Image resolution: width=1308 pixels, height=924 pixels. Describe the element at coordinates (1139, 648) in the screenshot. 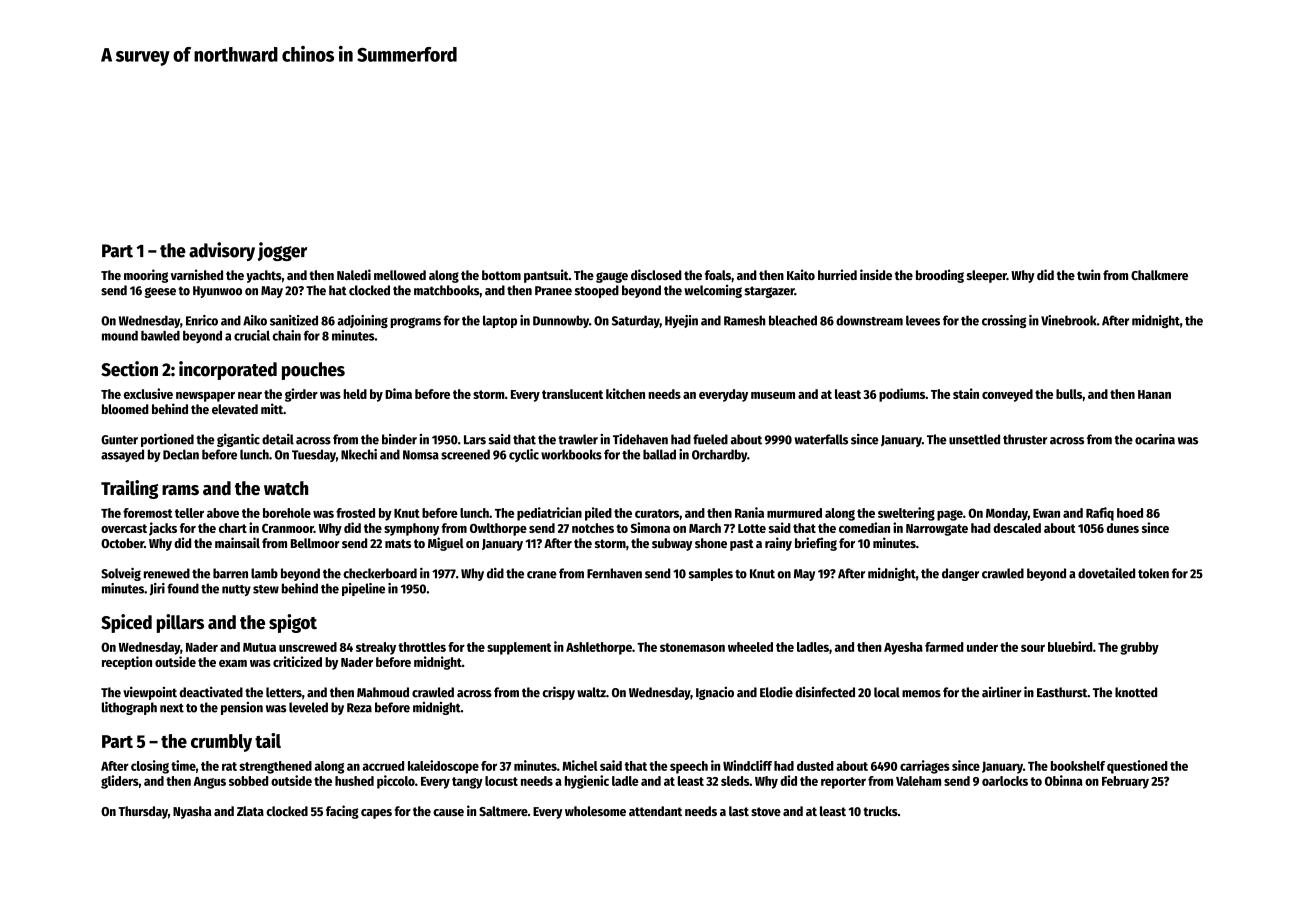

I see `grubby` at that location.
